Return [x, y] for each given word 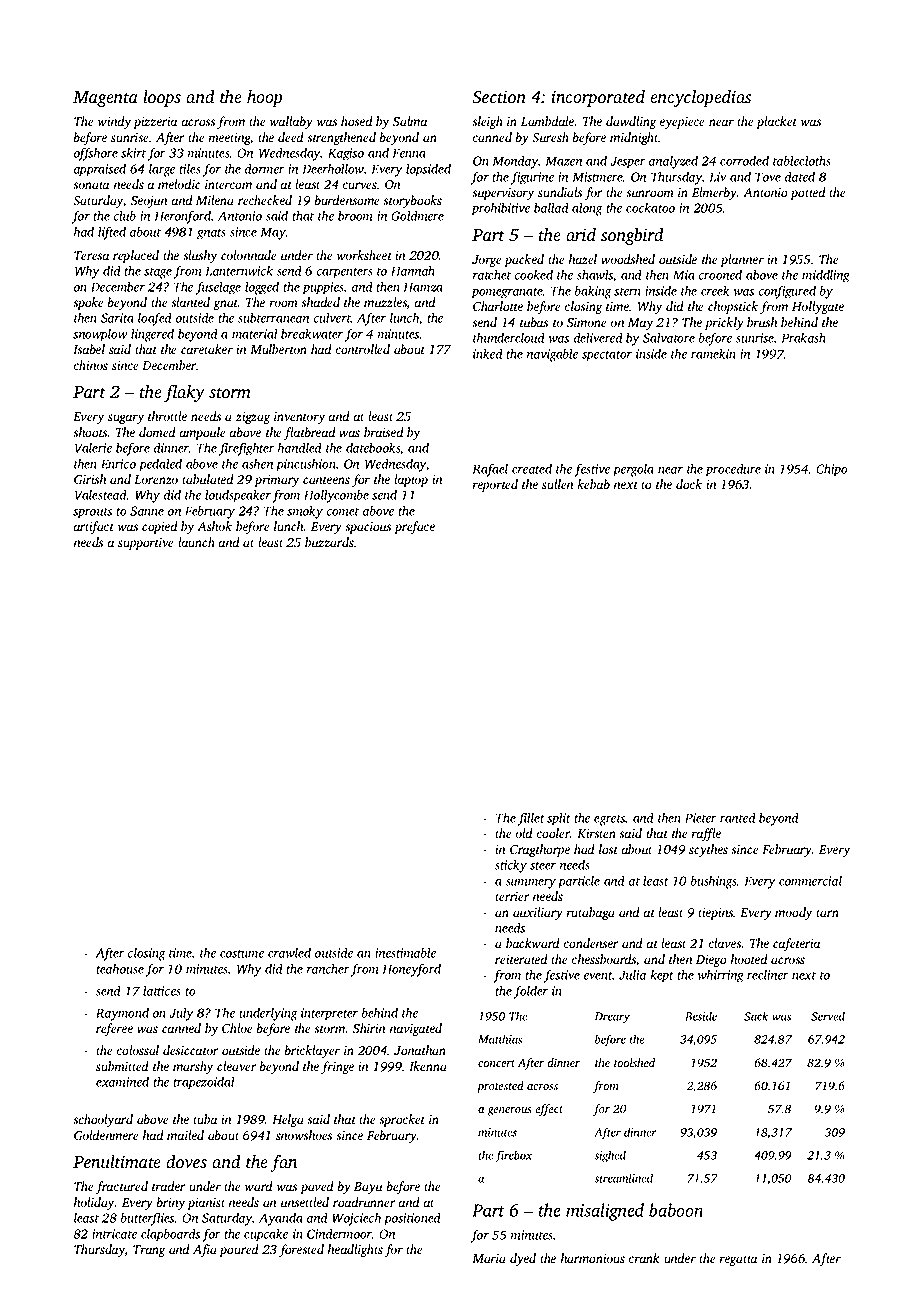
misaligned [605, 1212]
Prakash [803, 338]
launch [196, 542]
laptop [411, 480]
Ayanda [281, 1219]
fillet [531, 819]
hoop [264, 98]
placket [776, 122]
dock [689, 484]
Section [499, 97]
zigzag [253, 418]
